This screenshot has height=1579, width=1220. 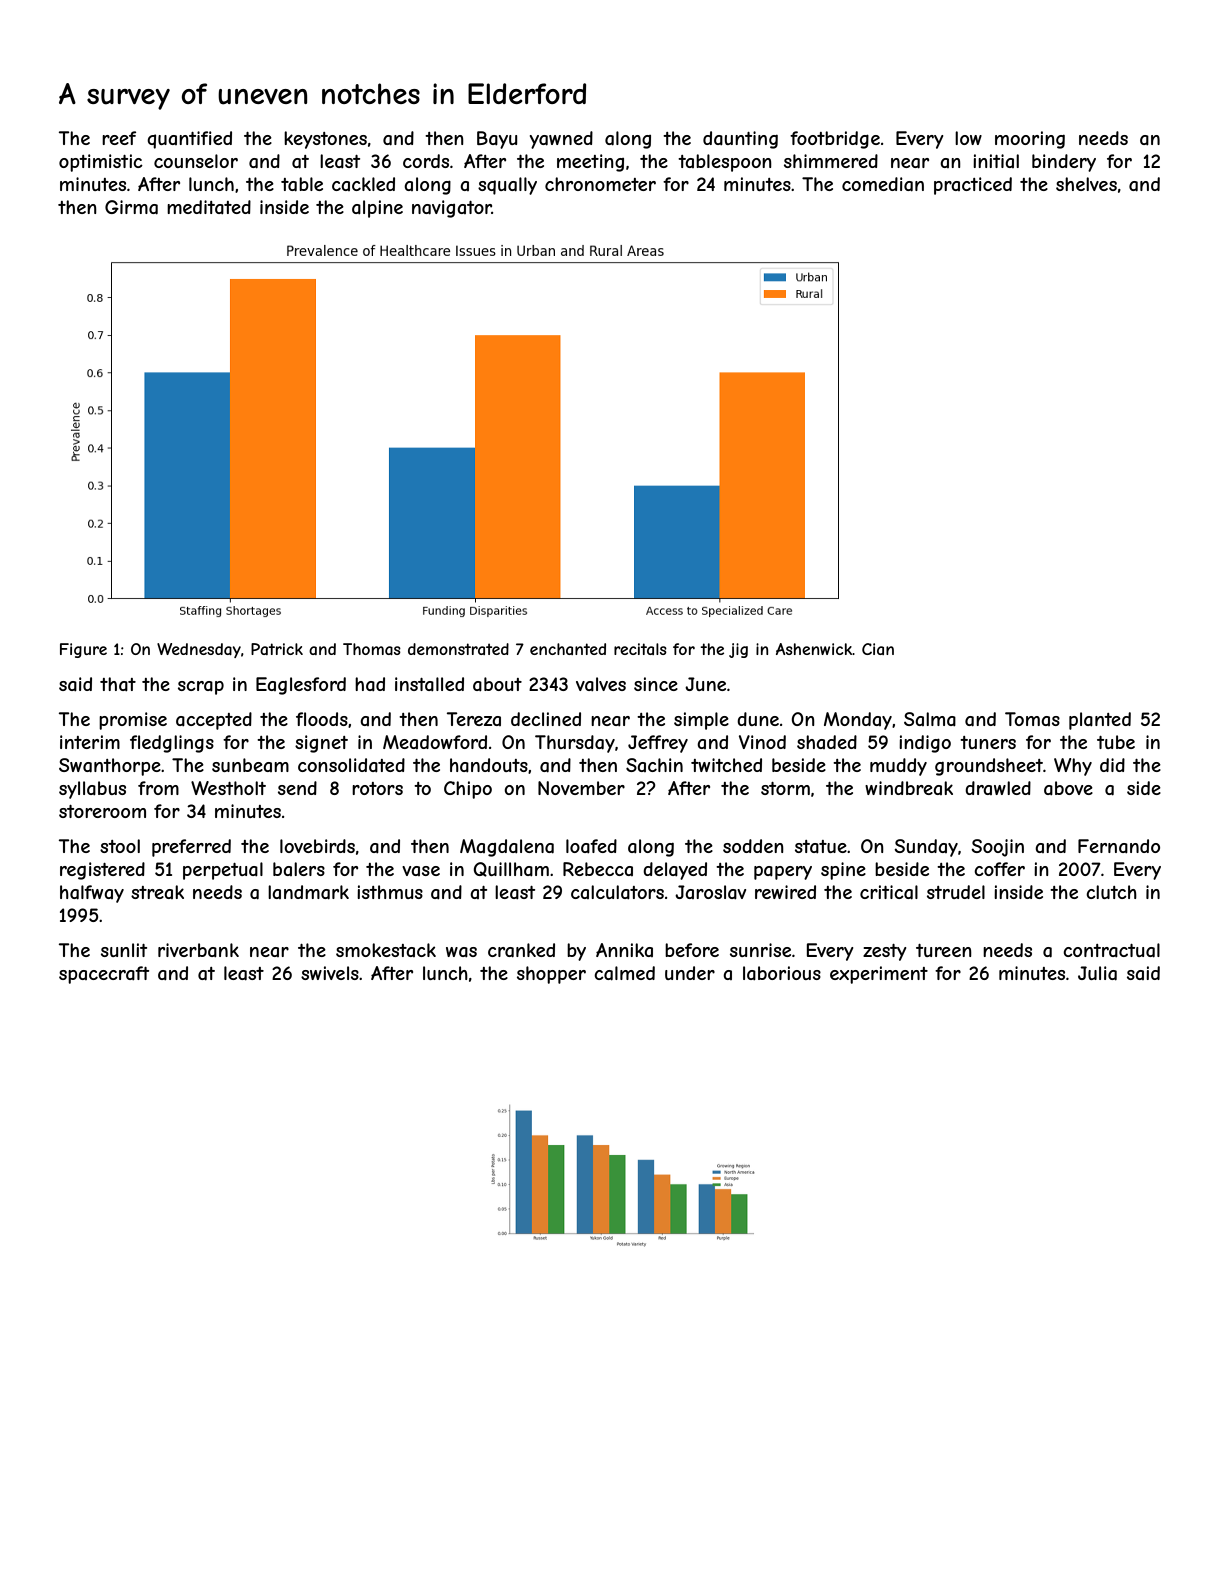 What do you see at coordinates (658, 744) in the screenshot?
I see `Jeffrey` at bounding box center [658, 744].
